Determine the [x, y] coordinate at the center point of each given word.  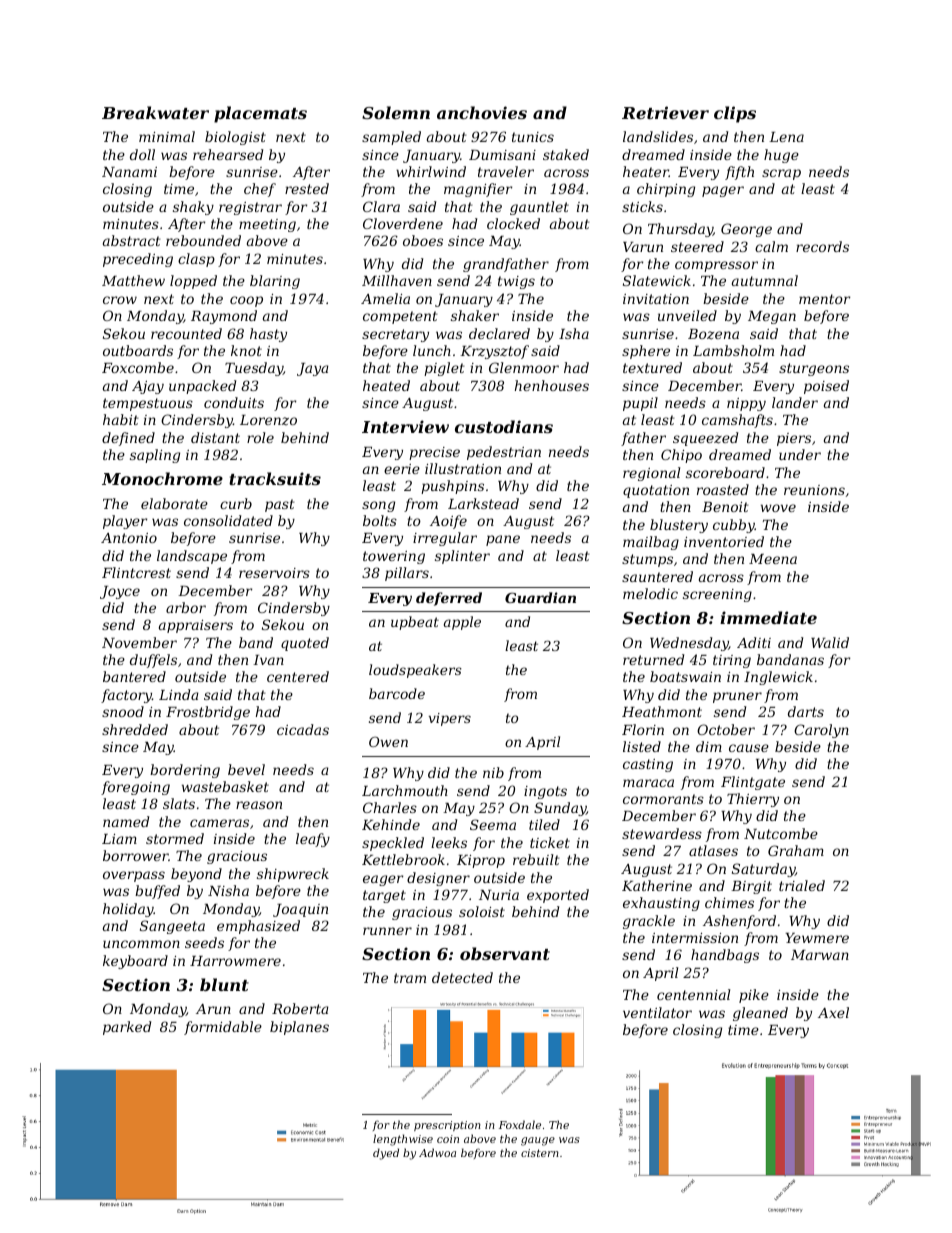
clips [735, 114]
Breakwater [155, 112]
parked [127, 1028]
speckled [393, 844]
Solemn [396, 112]
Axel [833, 1012]
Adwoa [437, 1152]
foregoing [135, 788]
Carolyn [821, 731]
